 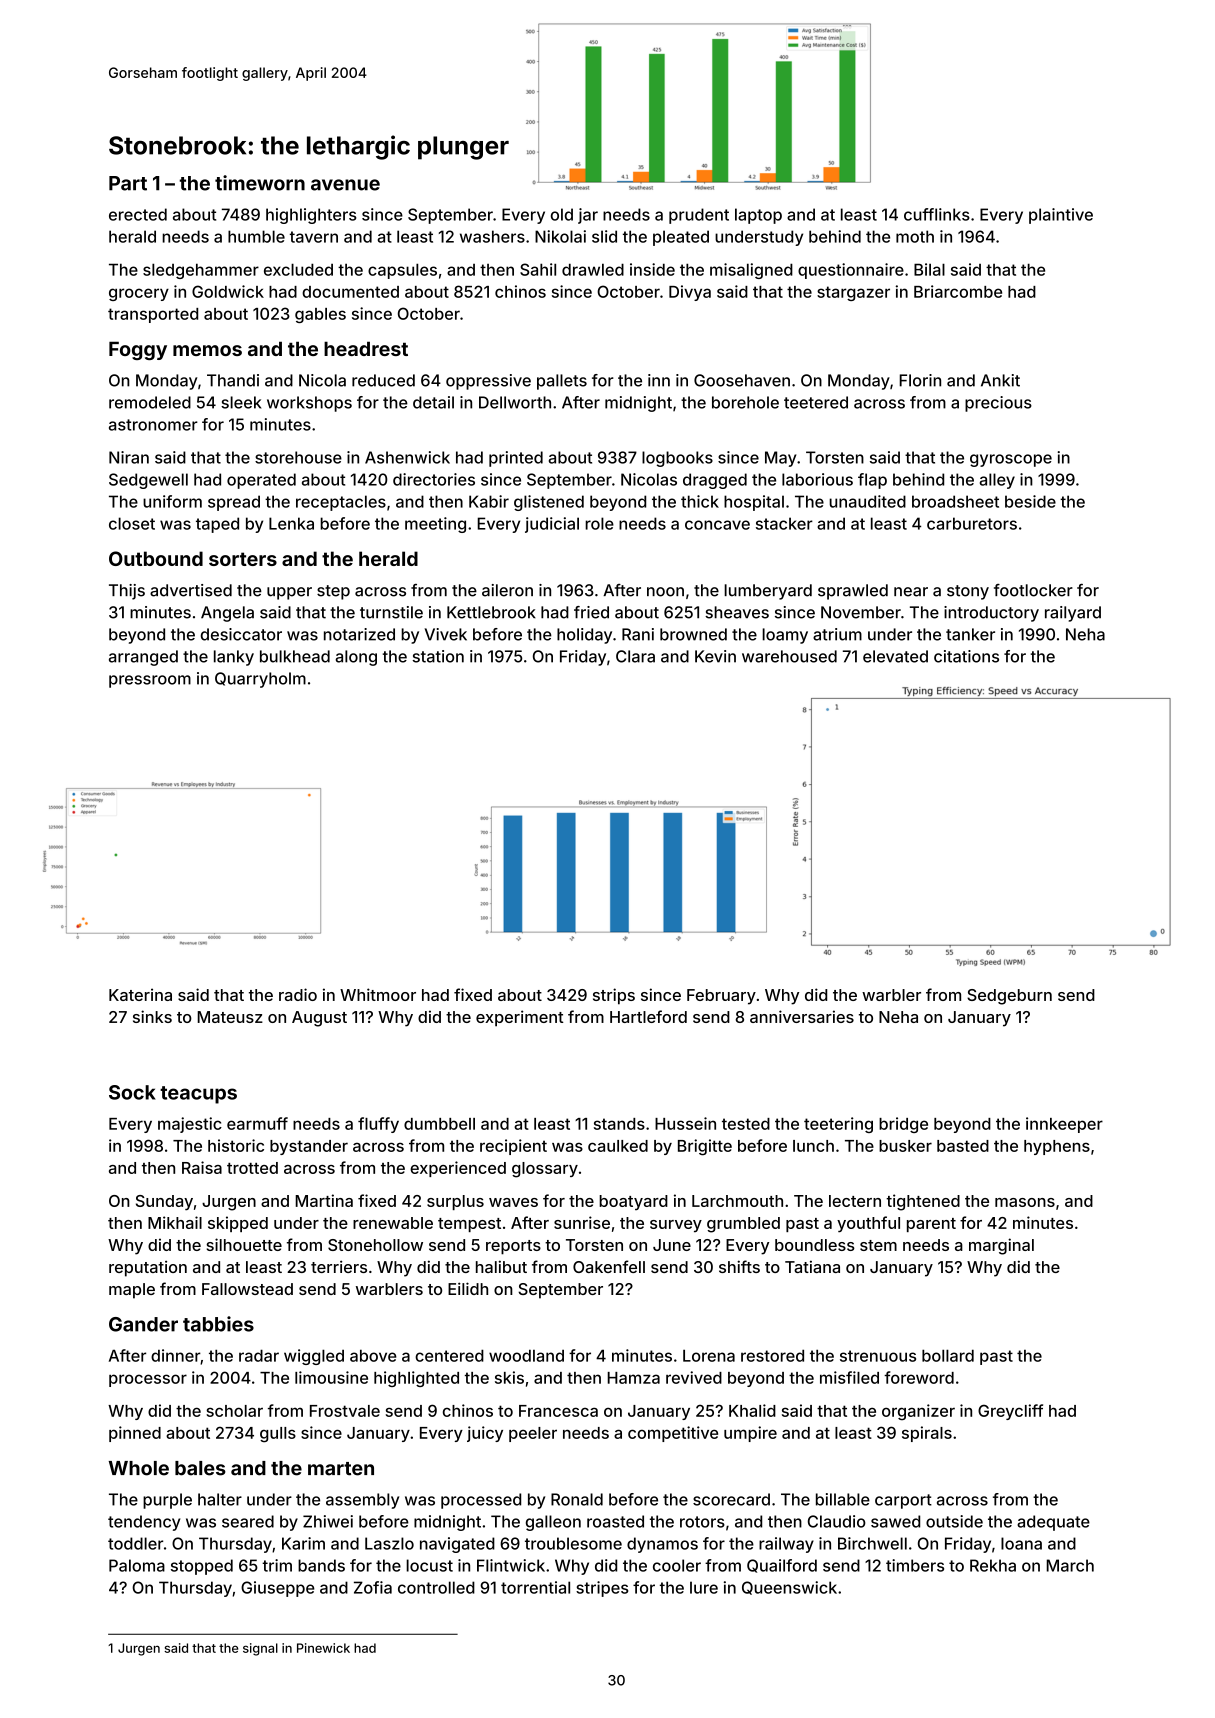 What do you see at coordinates (407, 457) in the screenshot?
I see `Ashenwick` at bounding box center [407, 457].
